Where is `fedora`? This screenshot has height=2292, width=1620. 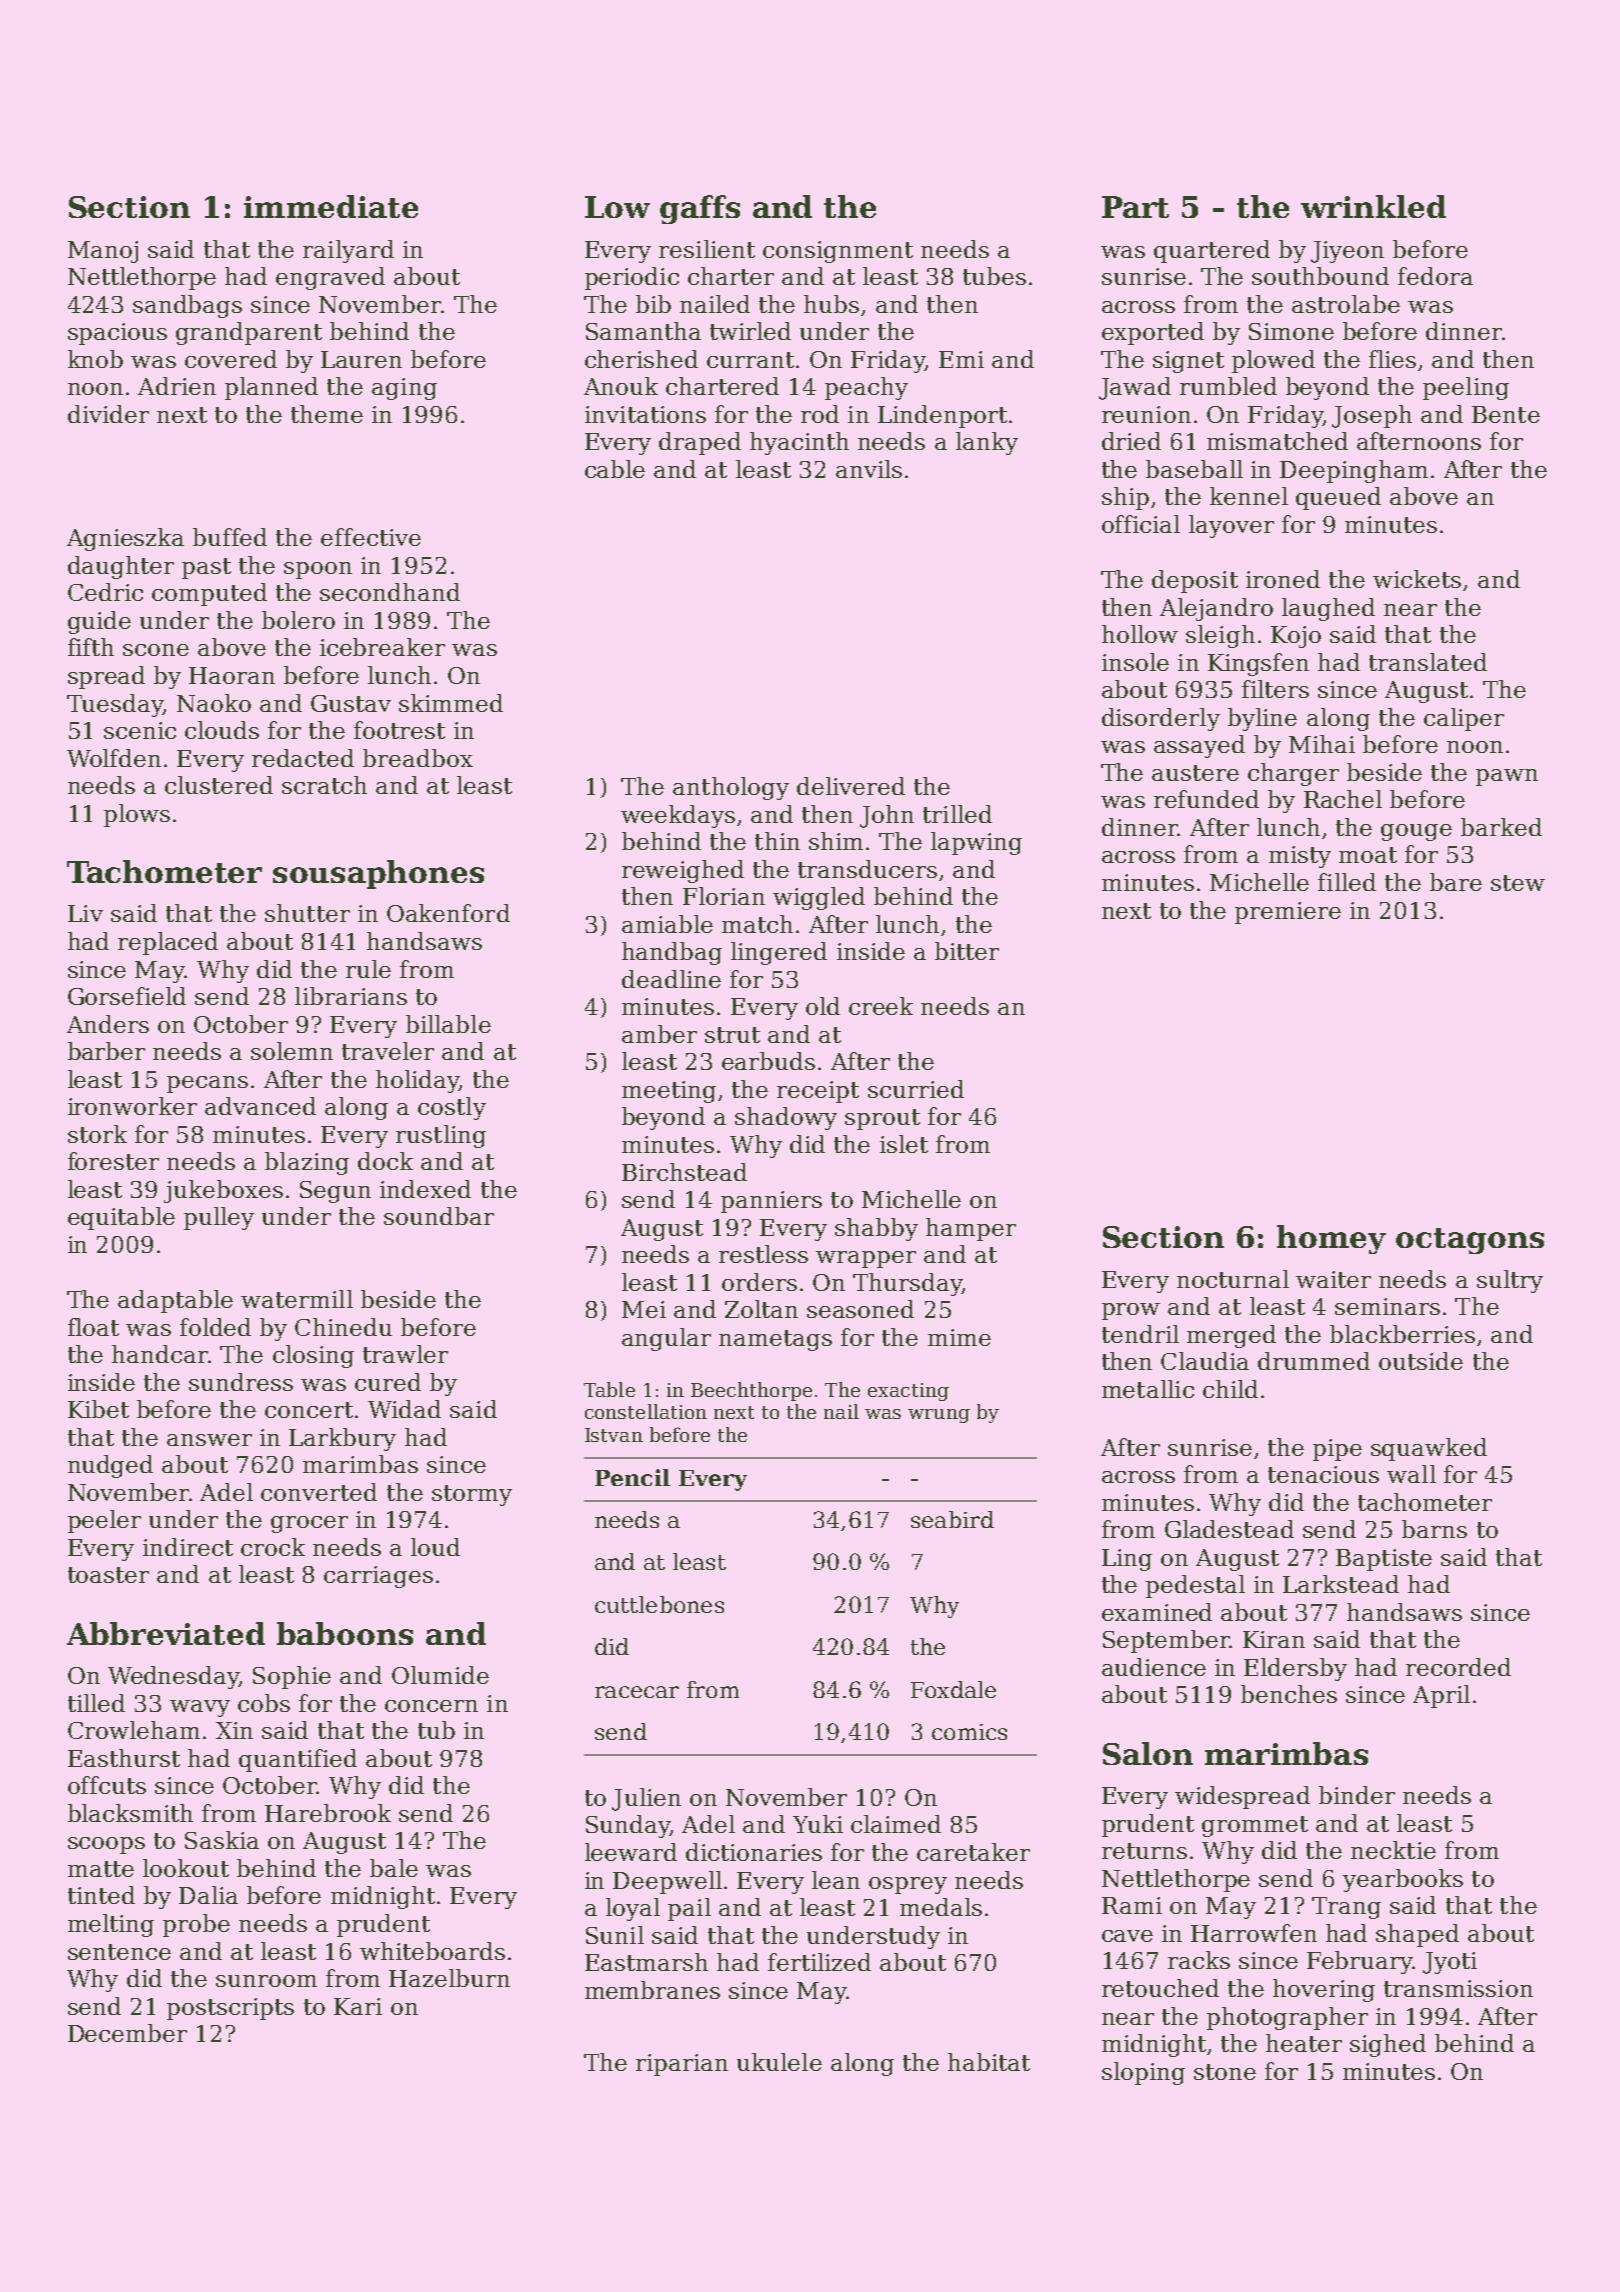
fedora is located at coordinates (1435, 276).
